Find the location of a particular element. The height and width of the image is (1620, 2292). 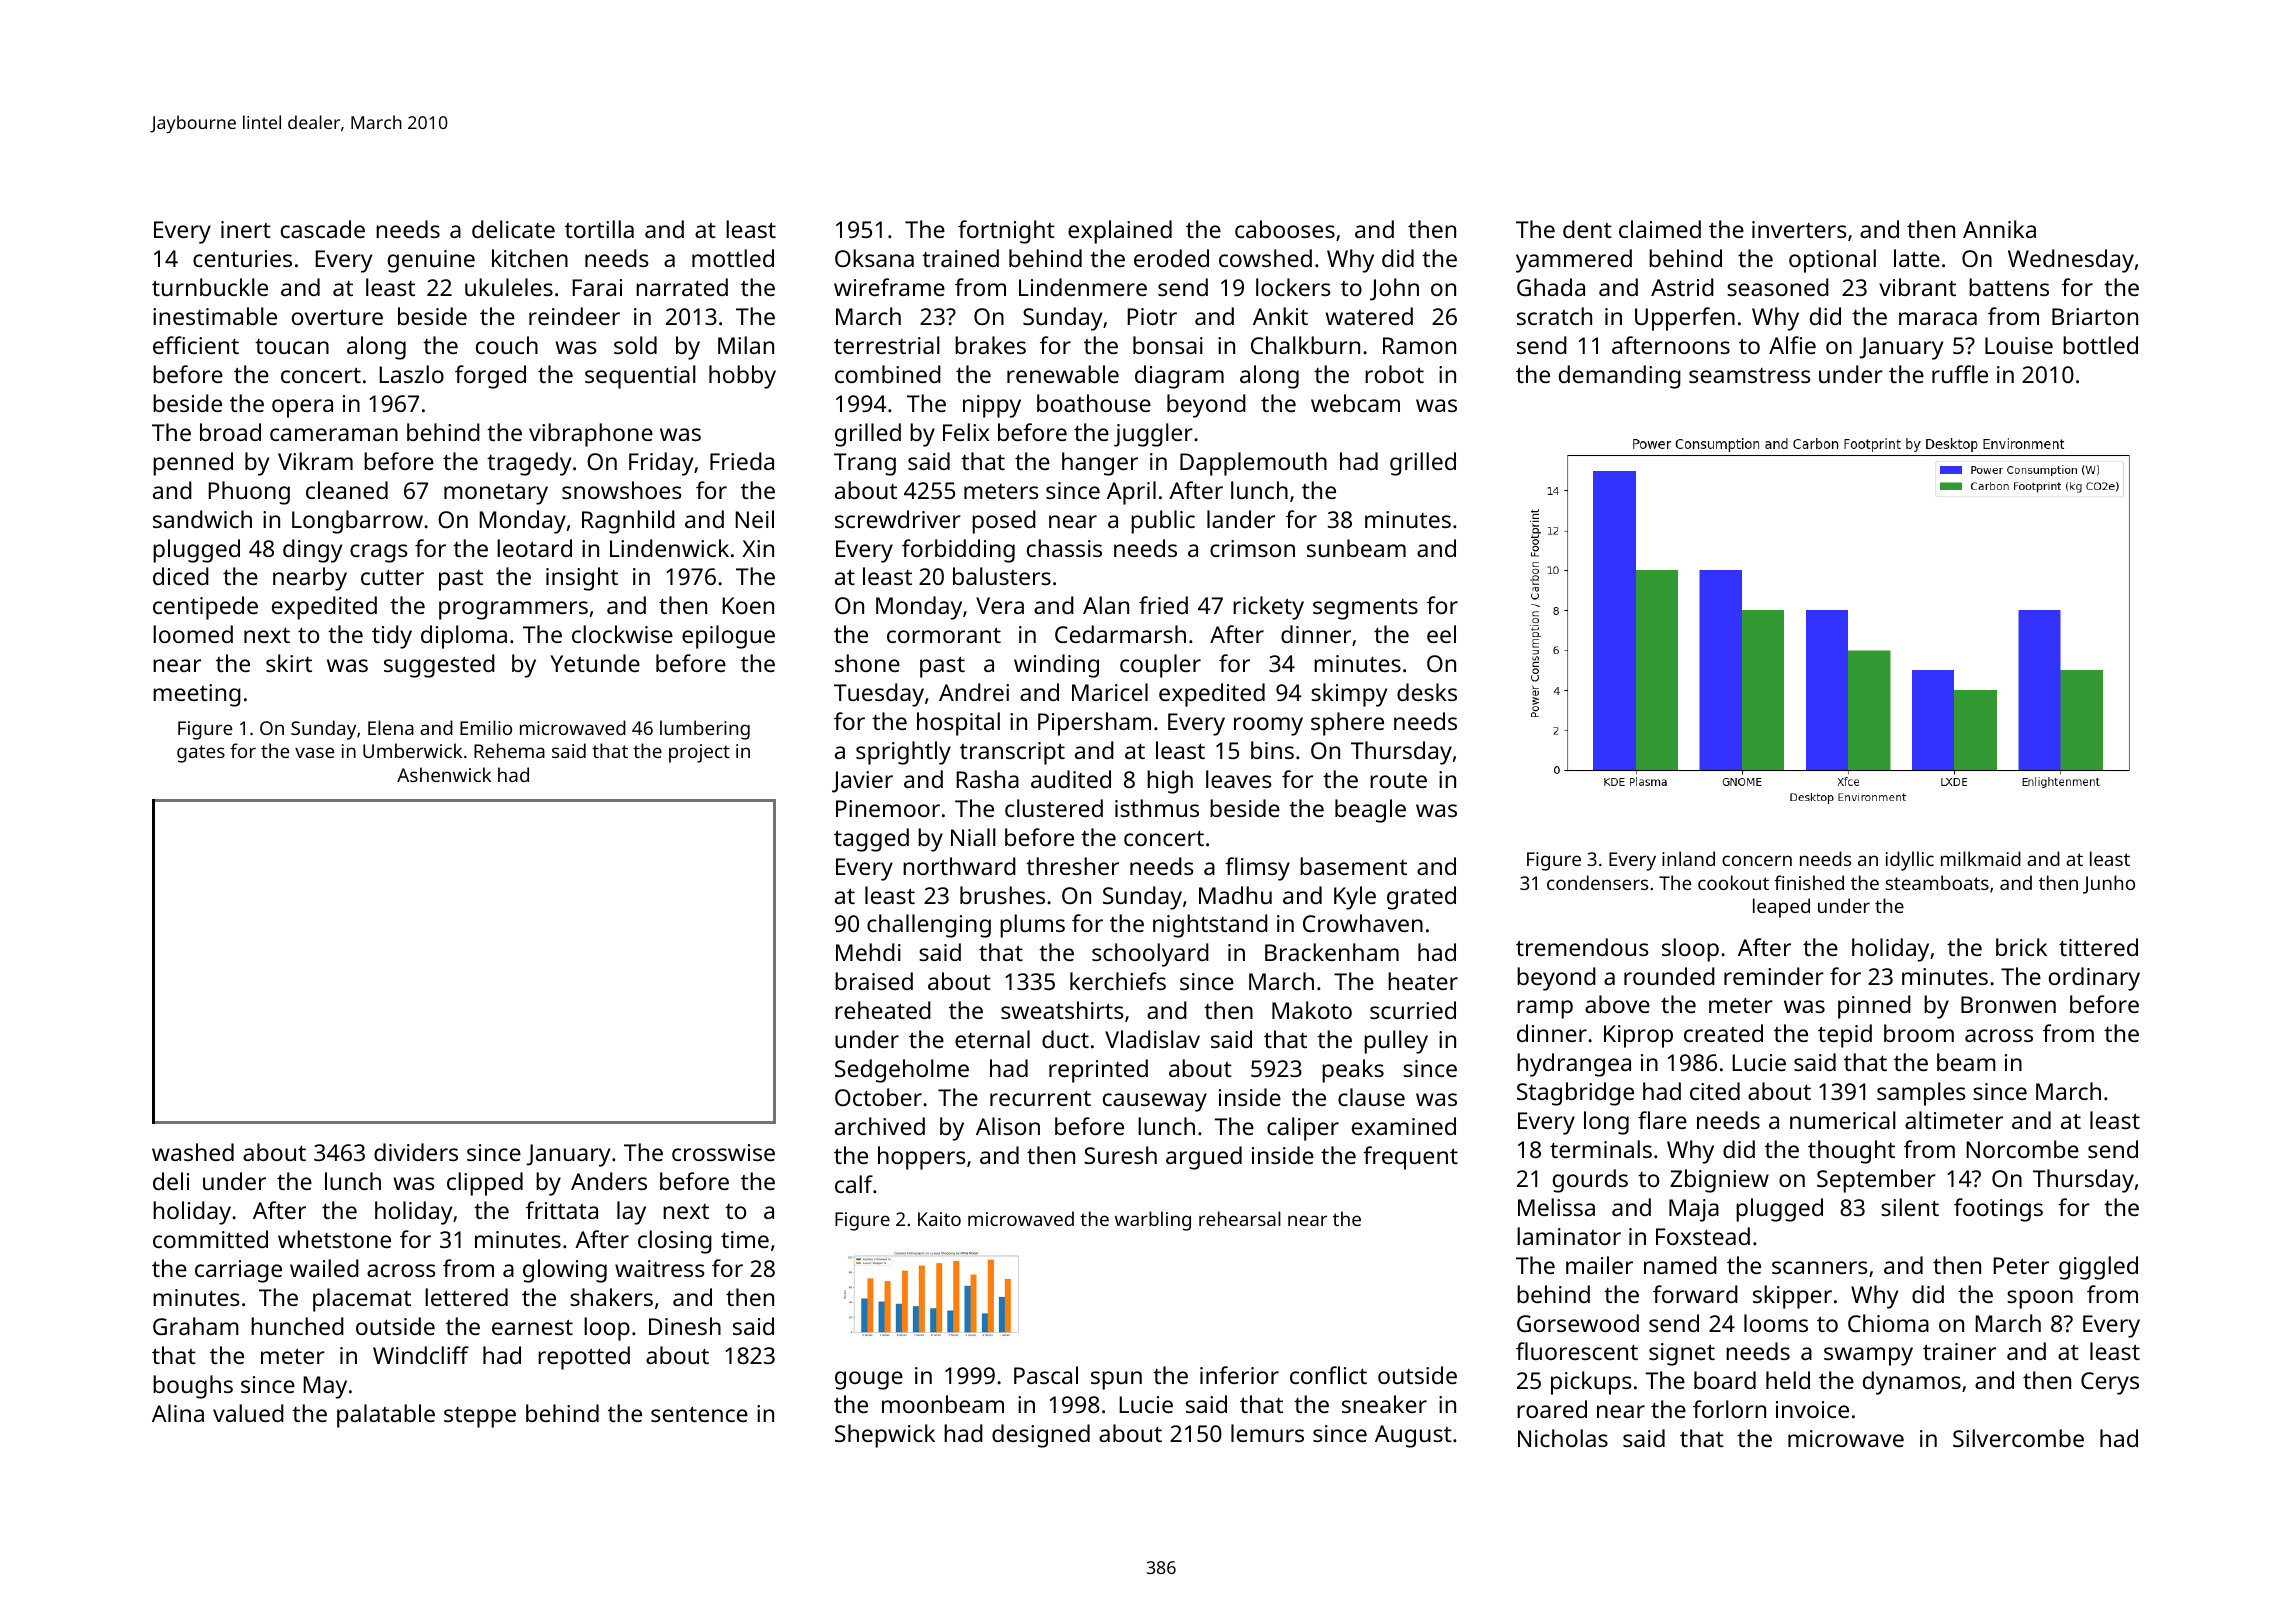

snowshoes is located at coordinates (622, 490).
